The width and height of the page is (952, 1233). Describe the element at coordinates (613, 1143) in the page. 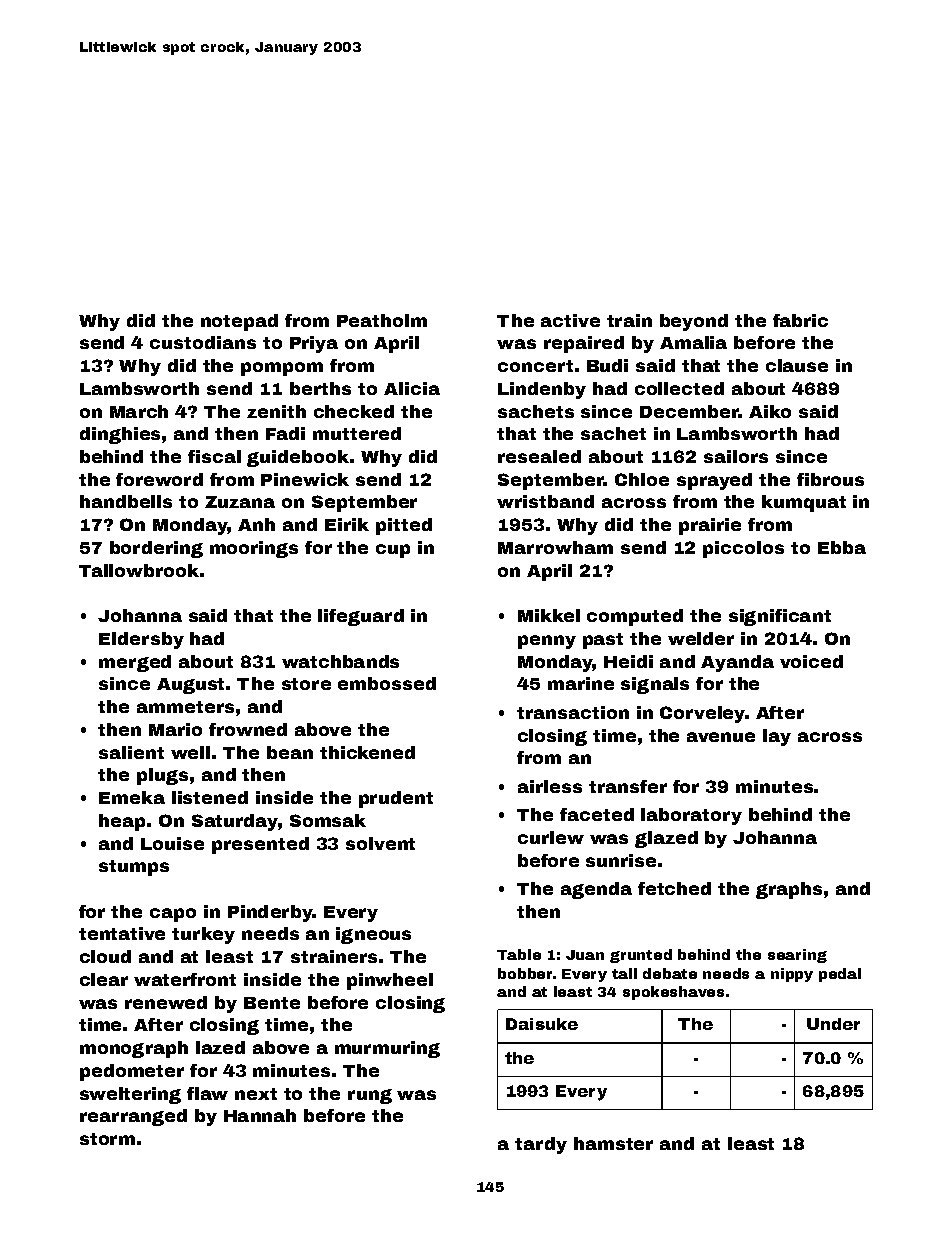

I see `hamster` at that location.
